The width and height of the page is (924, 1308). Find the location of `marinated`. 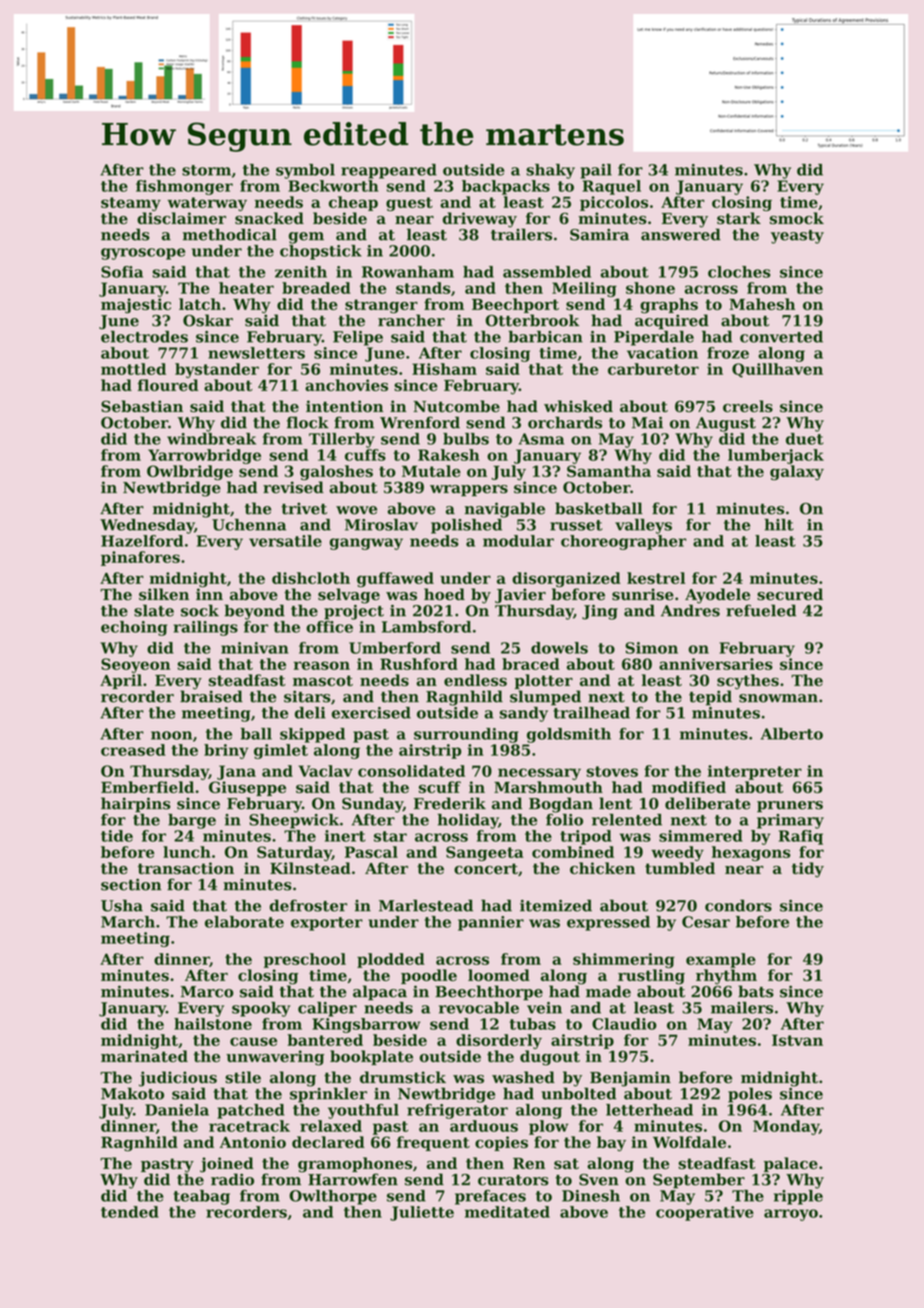

marinated is located at coordinates (144, 1056).
